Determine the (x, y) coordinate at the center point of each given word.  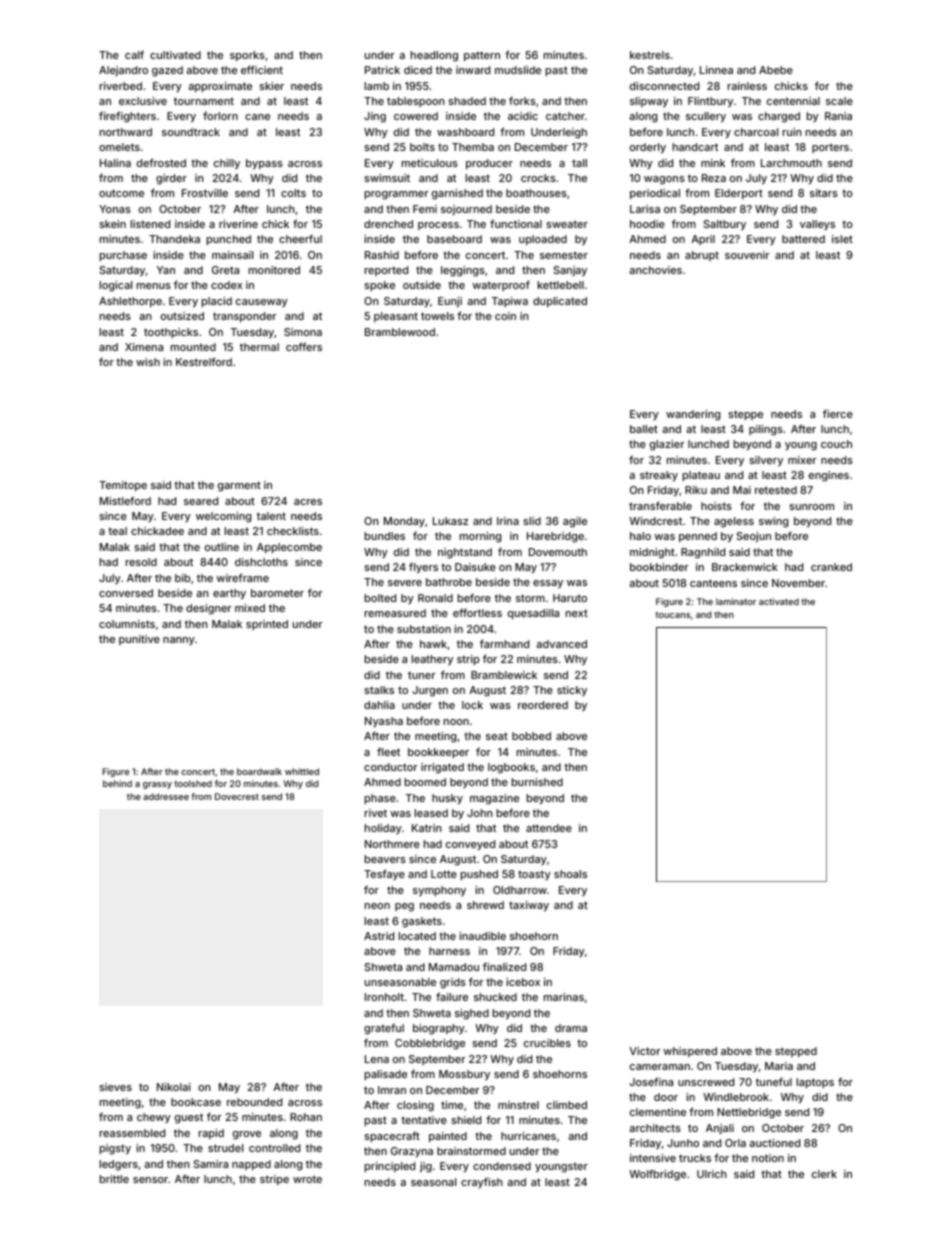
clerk (824, 1174)
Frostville (205, 193)
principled (390, 1167)
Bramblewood (400, 332)
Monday (404, 522)
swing (773, 522)
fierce (838, 413)
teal (117, 531)
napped (251, 1165)
